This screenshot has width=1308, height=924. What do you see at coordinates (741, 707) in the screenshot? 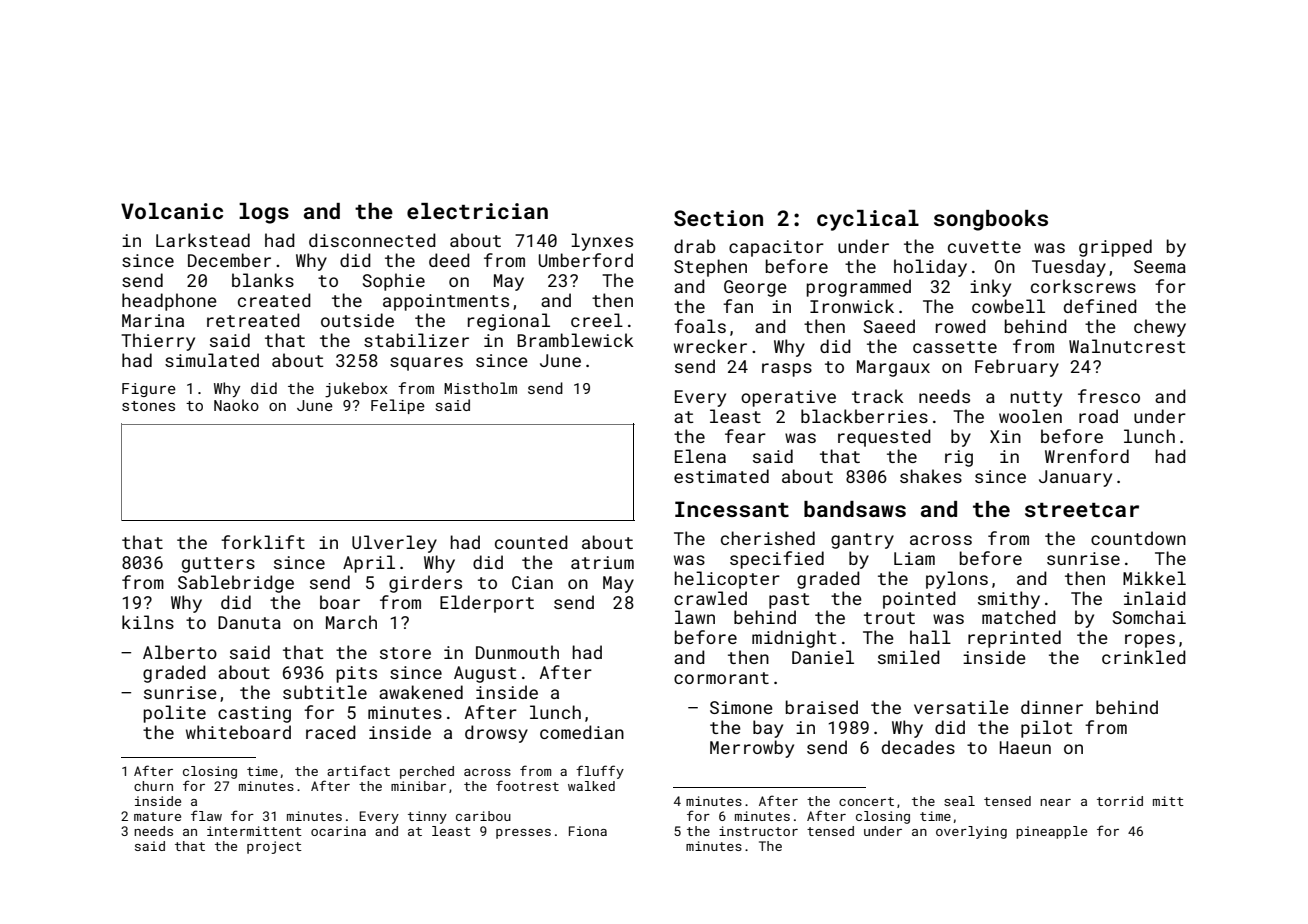
I see `Simone` at bounding box center [741, 707].
